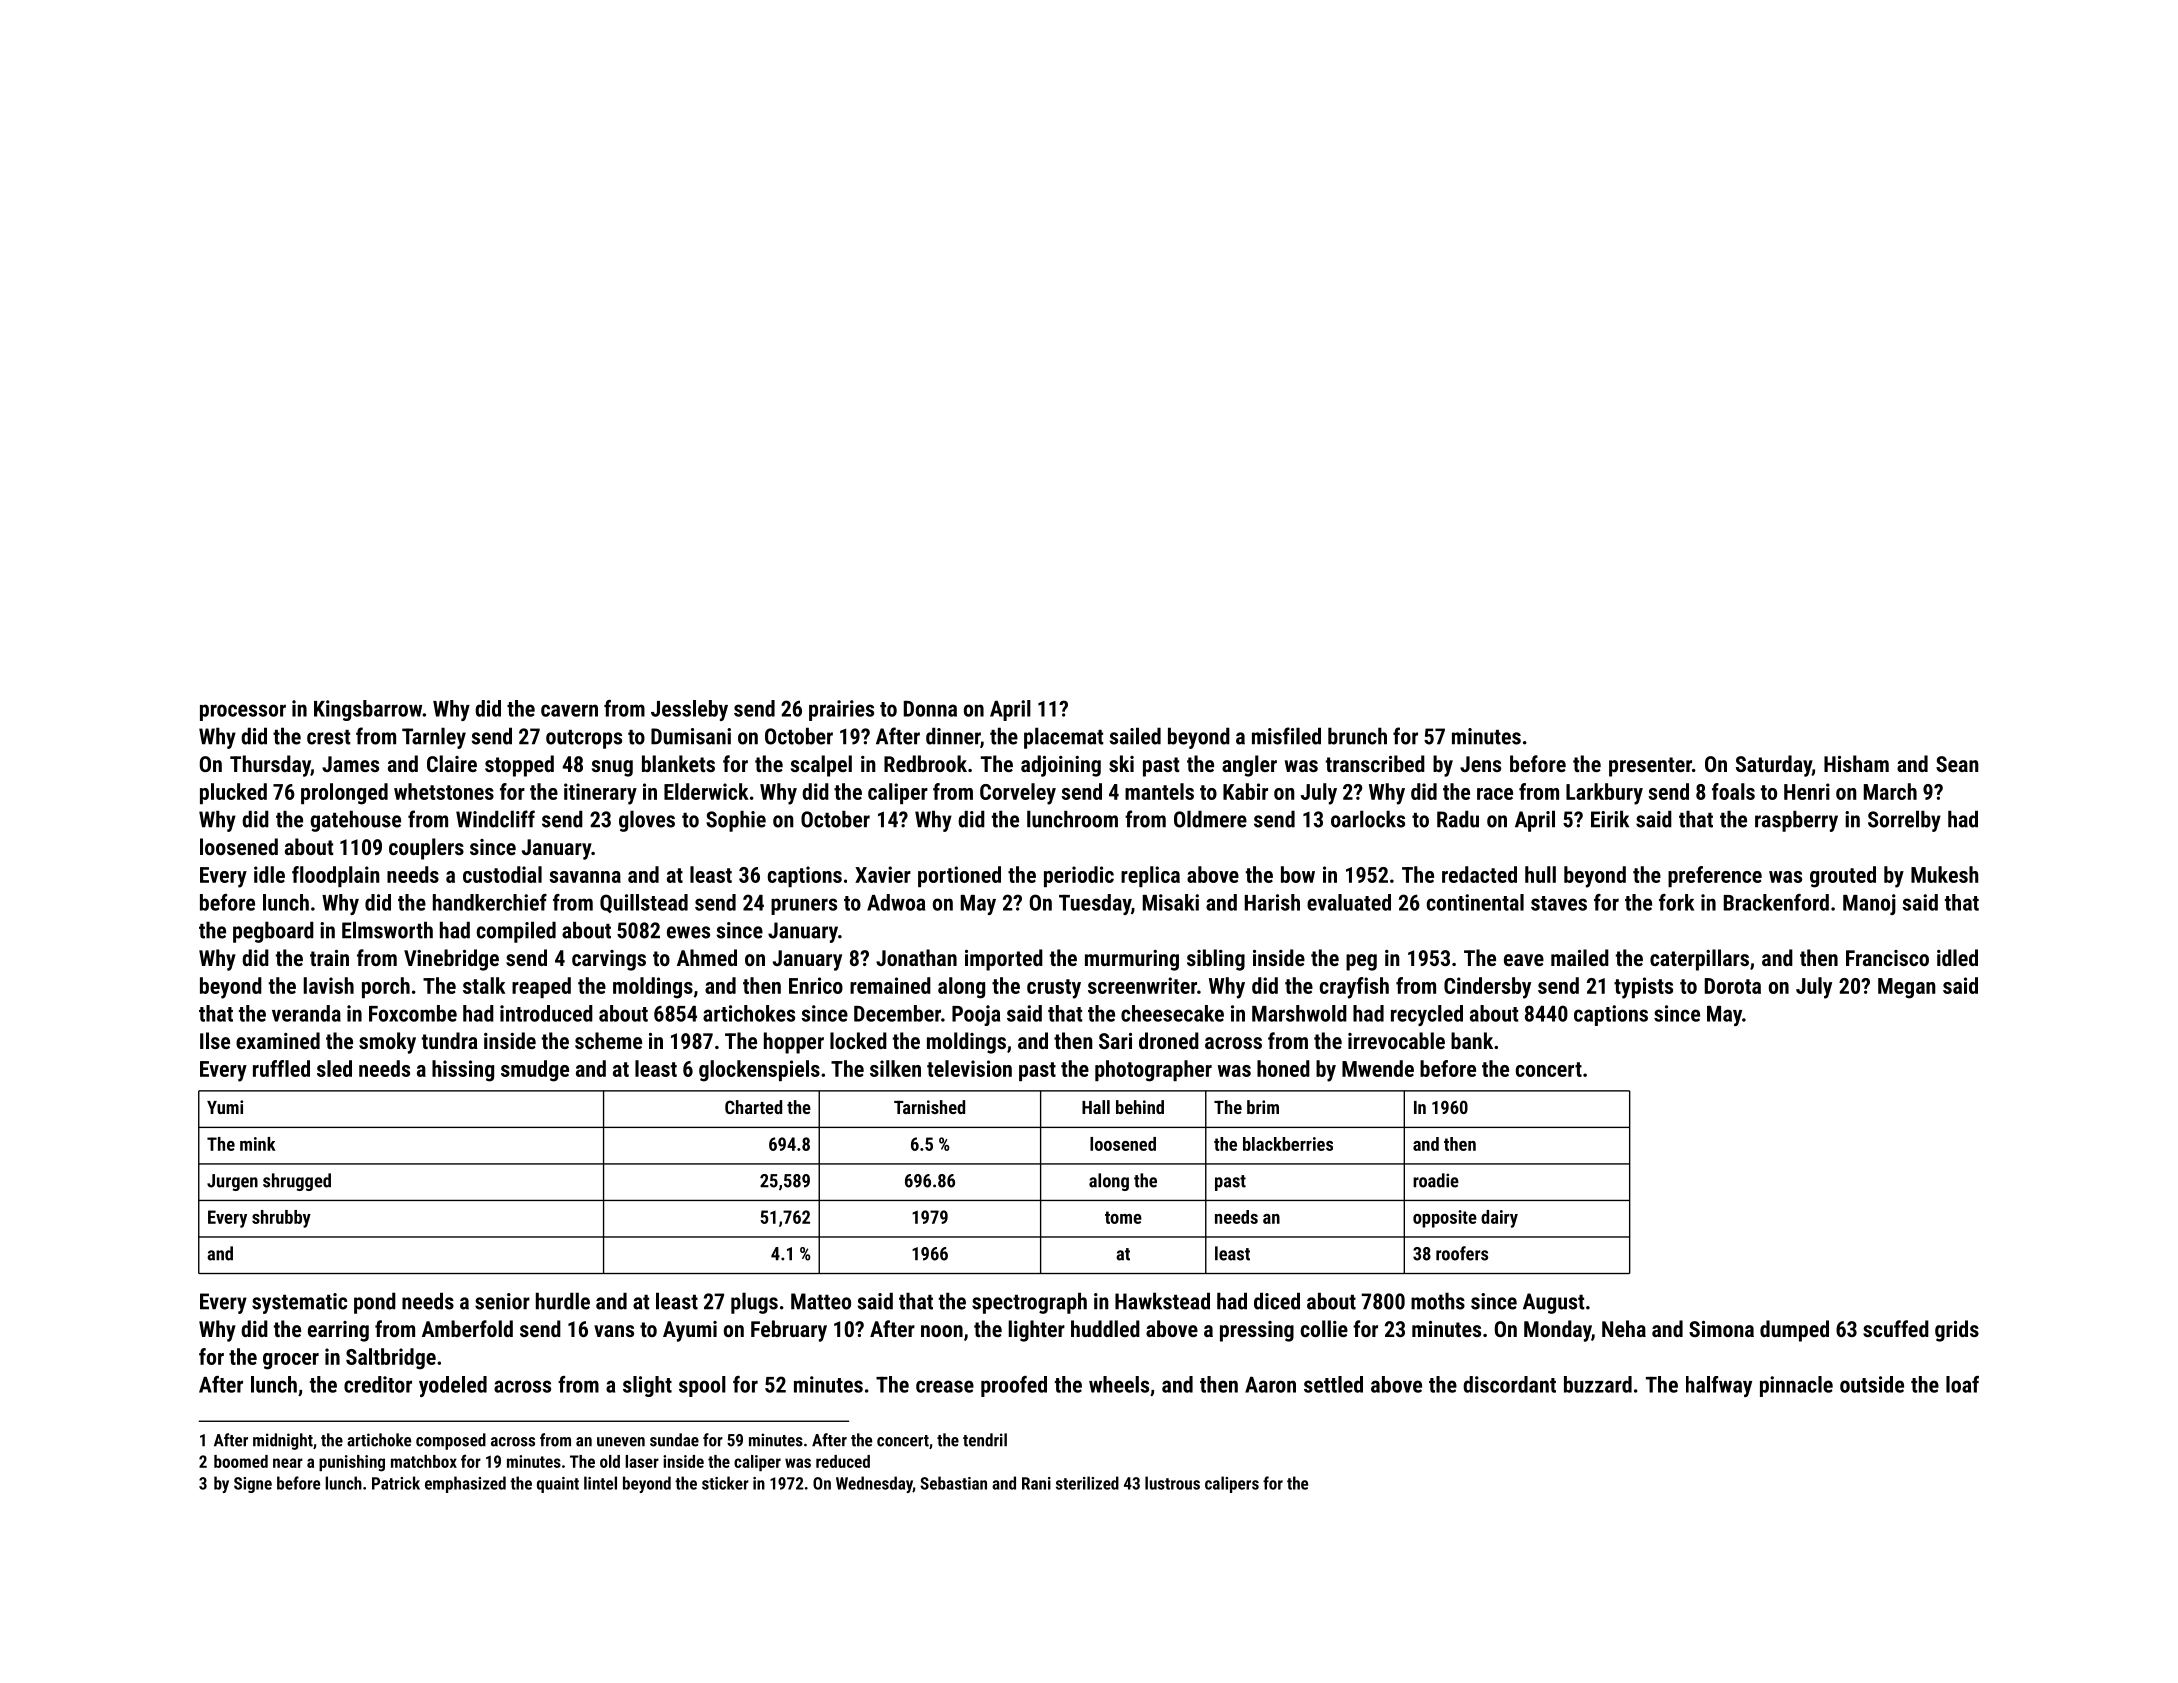 Image resolution: width=2178 pixels, height=1683 pixels. What do you see at coordinates (232, 1182) in the page?
I see `Jurgen` at bounding box center [232, 1182].
